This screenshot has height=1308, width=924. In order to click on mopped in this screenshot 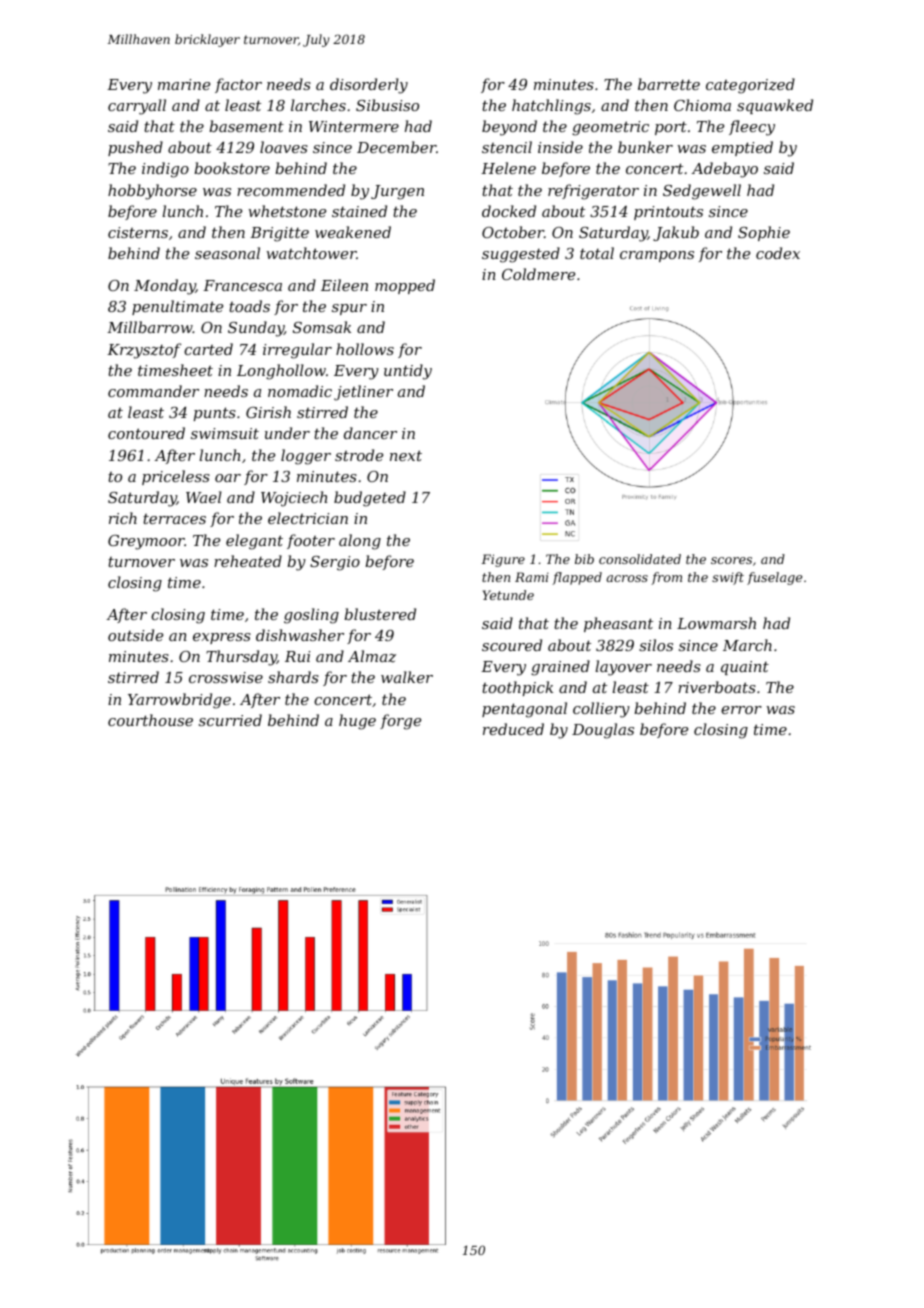, I will do `click(405, 286)`.
